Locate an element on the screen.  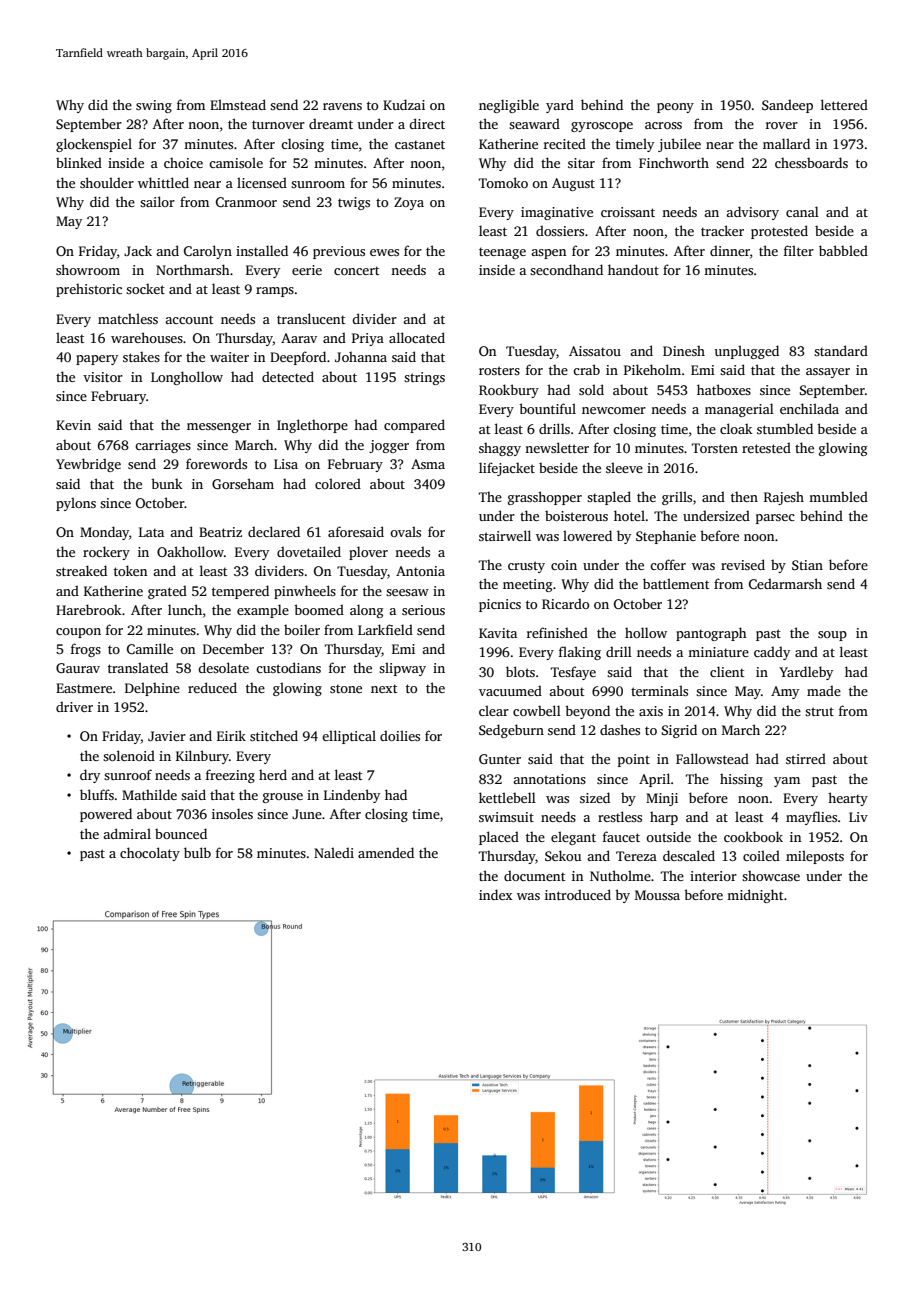
choice is located at coordinates (183, 163).
